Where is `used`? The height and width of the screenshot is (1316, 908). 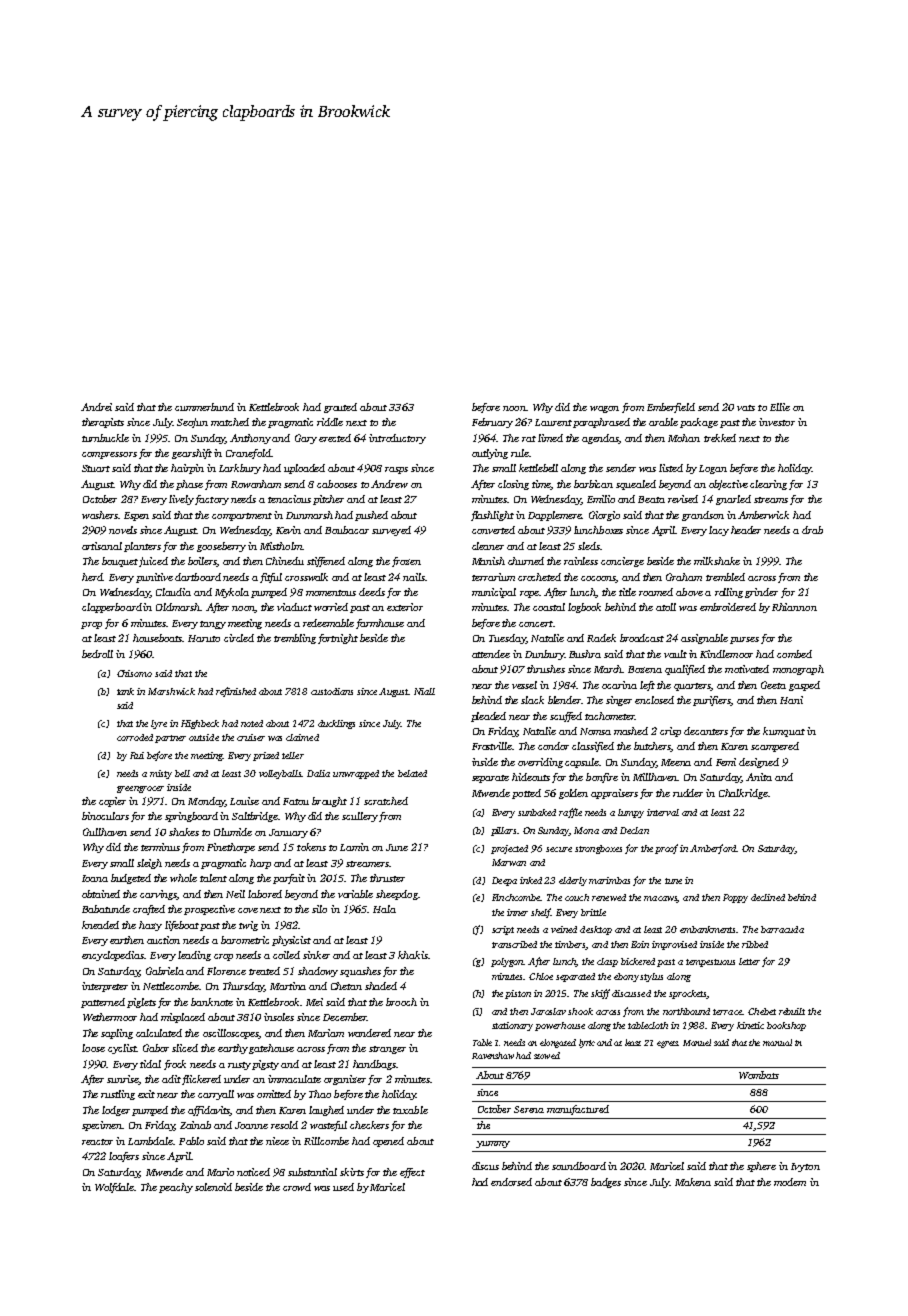 used is located at coordinates (343, 1187).
